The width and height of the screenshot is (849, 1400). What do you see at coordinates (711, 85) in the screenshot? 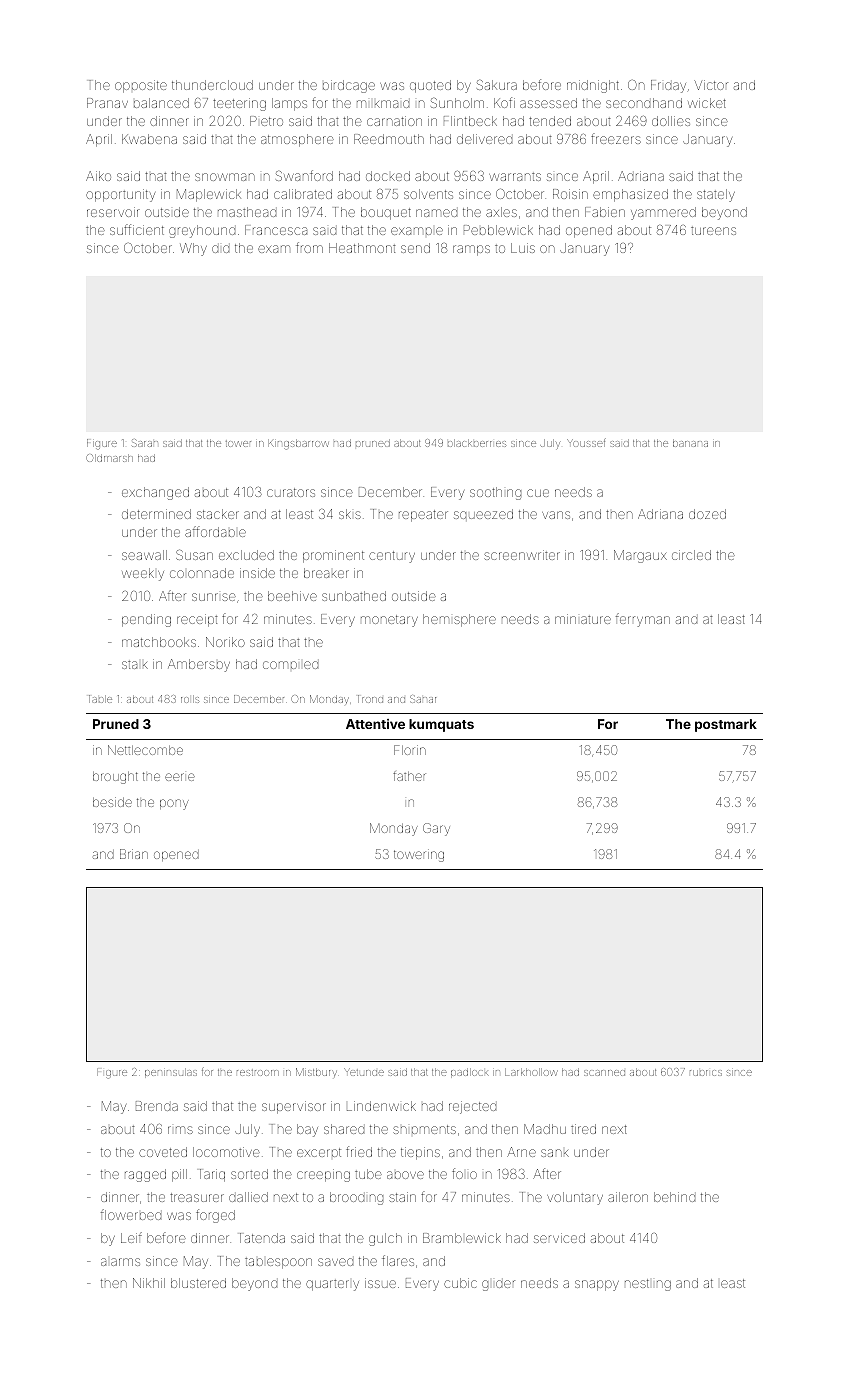
I see `Victor` at bounding box center [711, 85].
